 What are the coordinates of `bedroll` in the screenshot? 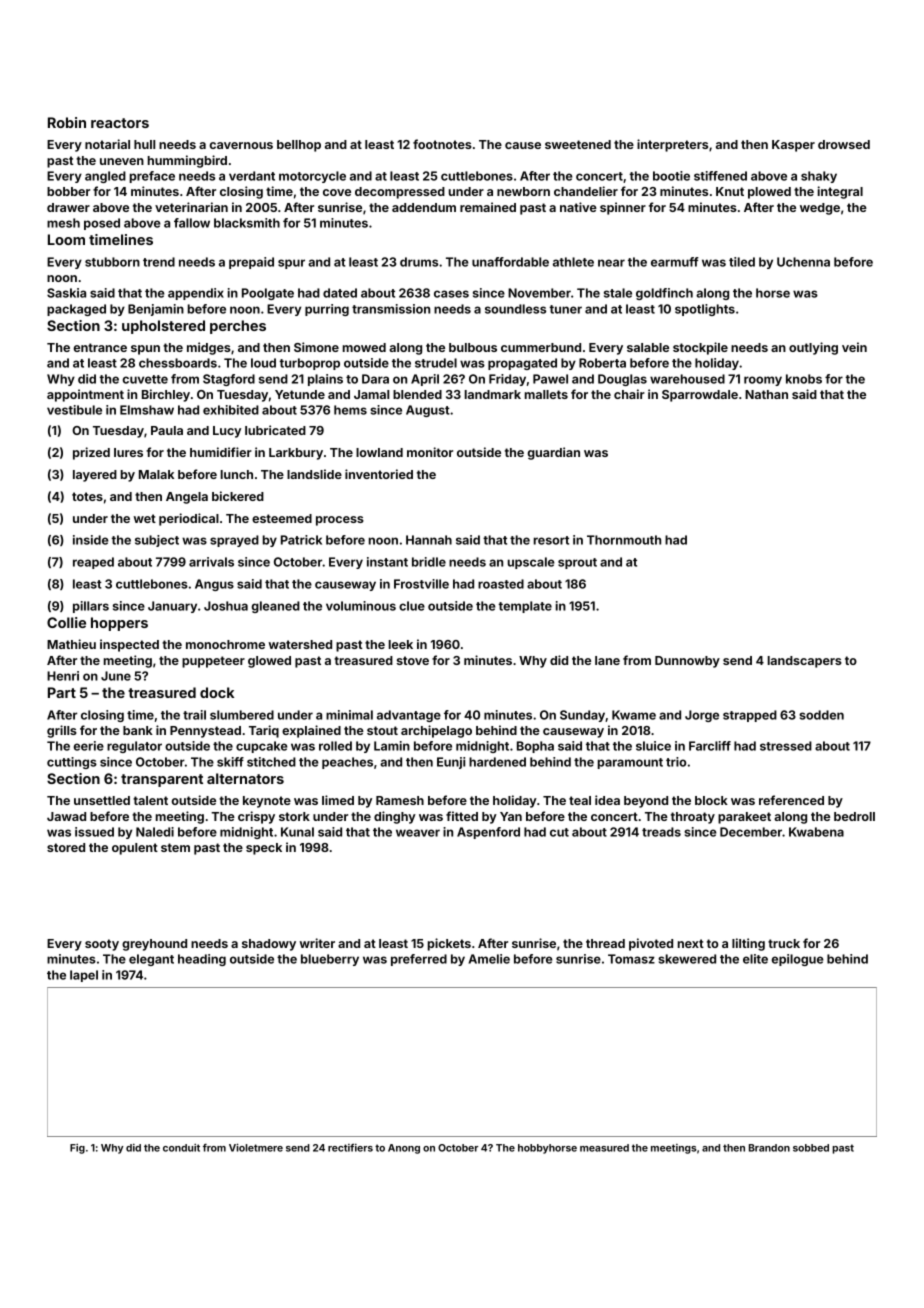 It's located at (854, 816).
